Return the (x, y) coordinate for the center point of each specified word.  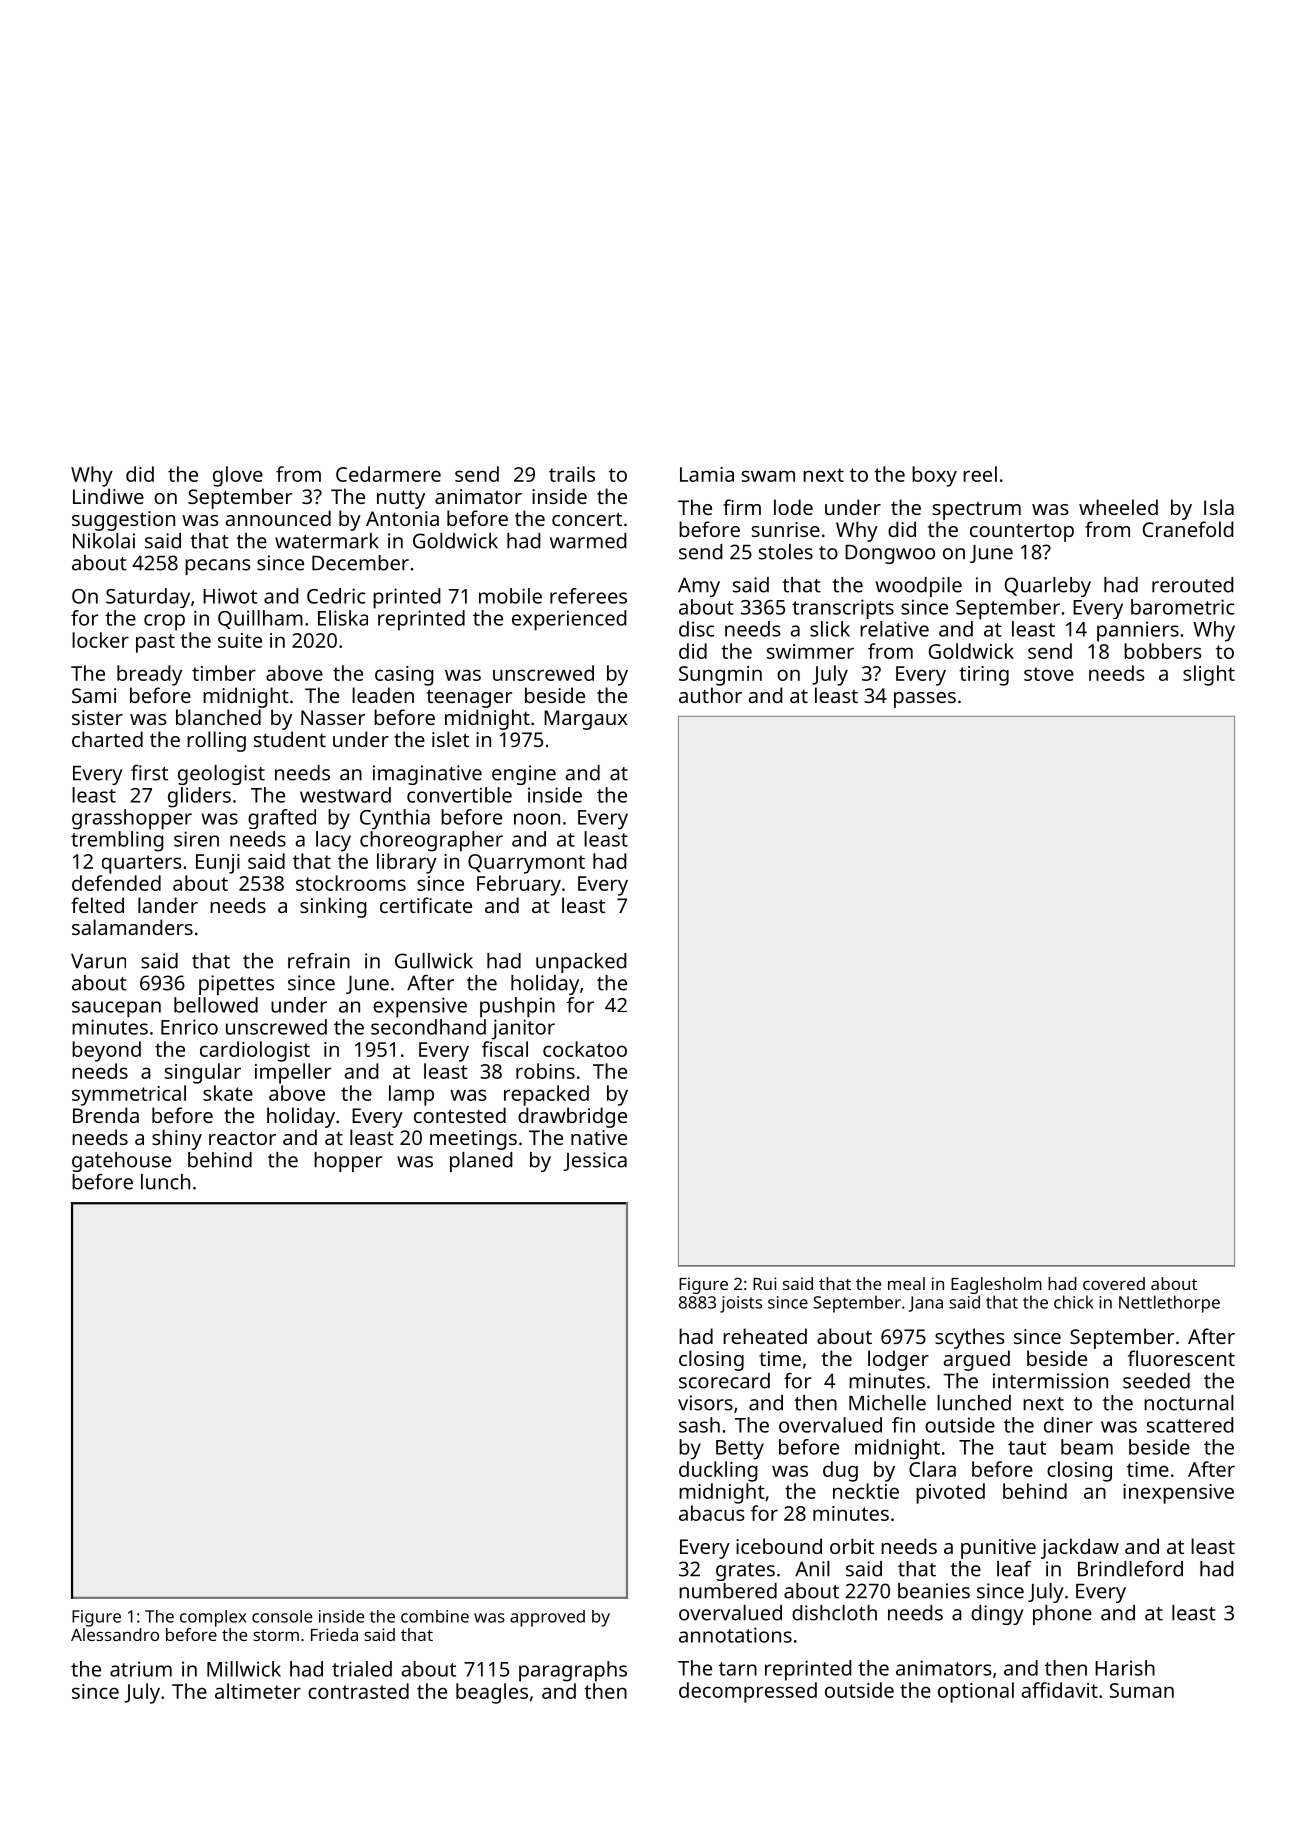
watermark (327, 541)
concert (587, 519)
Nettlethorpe (1169, 1304)
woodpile (918, 587)
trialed (362, 1669)
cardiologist (255, 1051)
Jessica (595, 1161)
